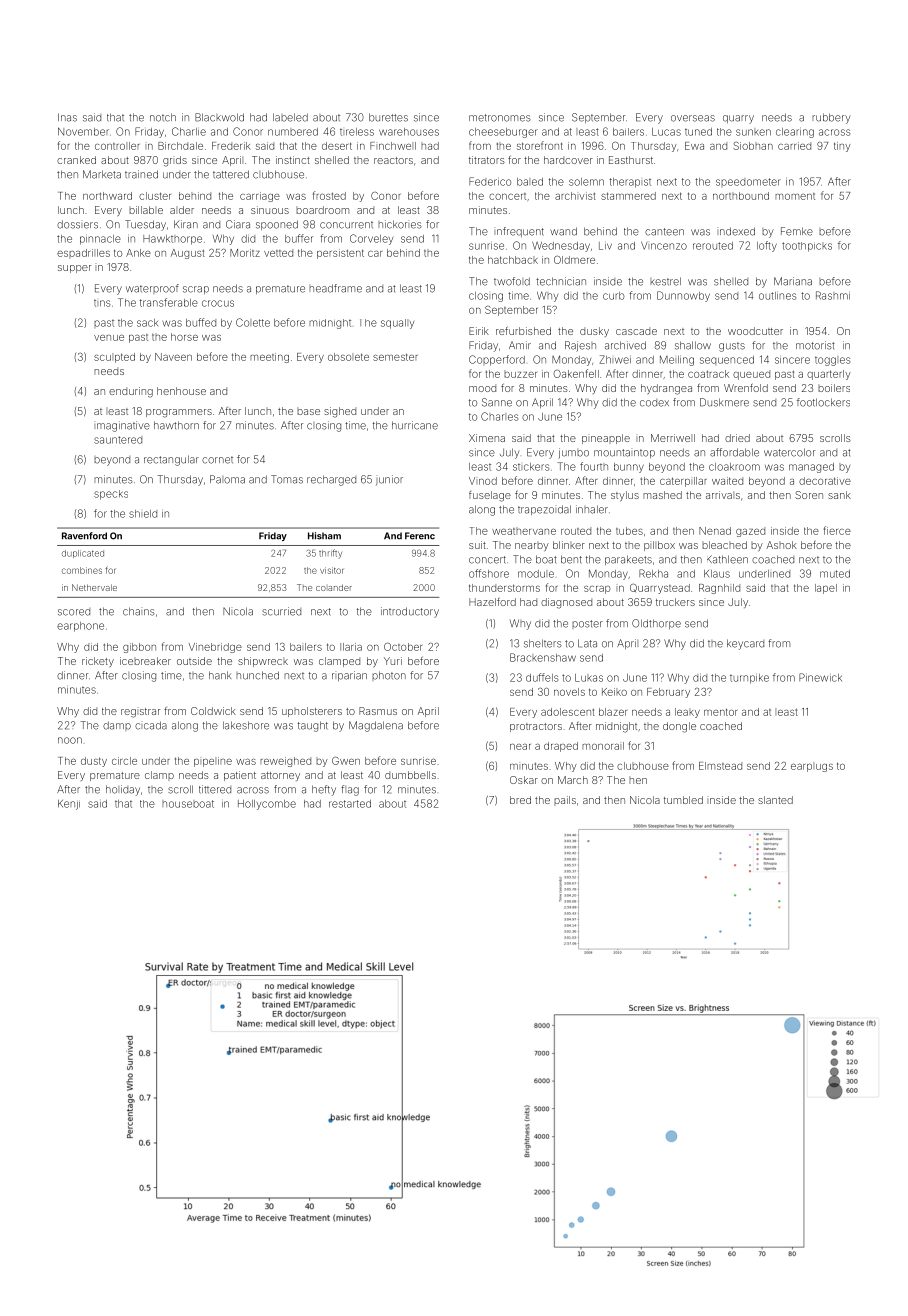 The height and width of the page is (1316, 908). What do you see at coordinates (837, 530) in the page?
I see `fierce` at bounding box center [837, 530].
